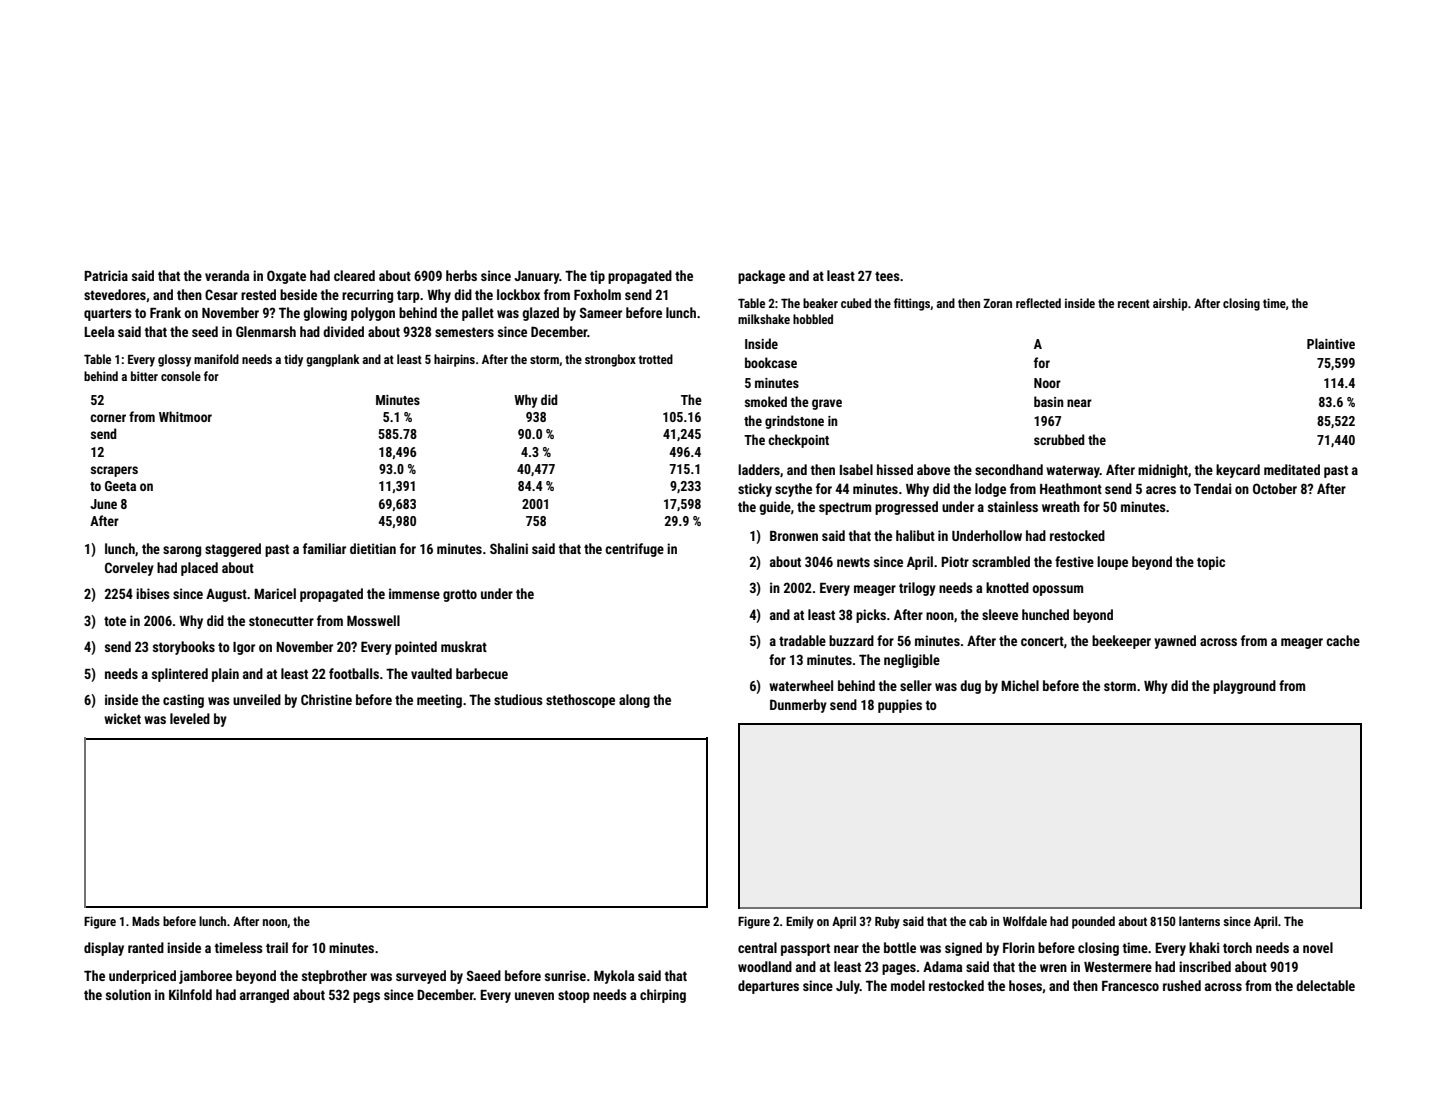 The image size is (1446, 1117). What do you see at coordinates (1057, 590) in the screenshot?
I see `opossum` at bounding box center [1057, 590].
